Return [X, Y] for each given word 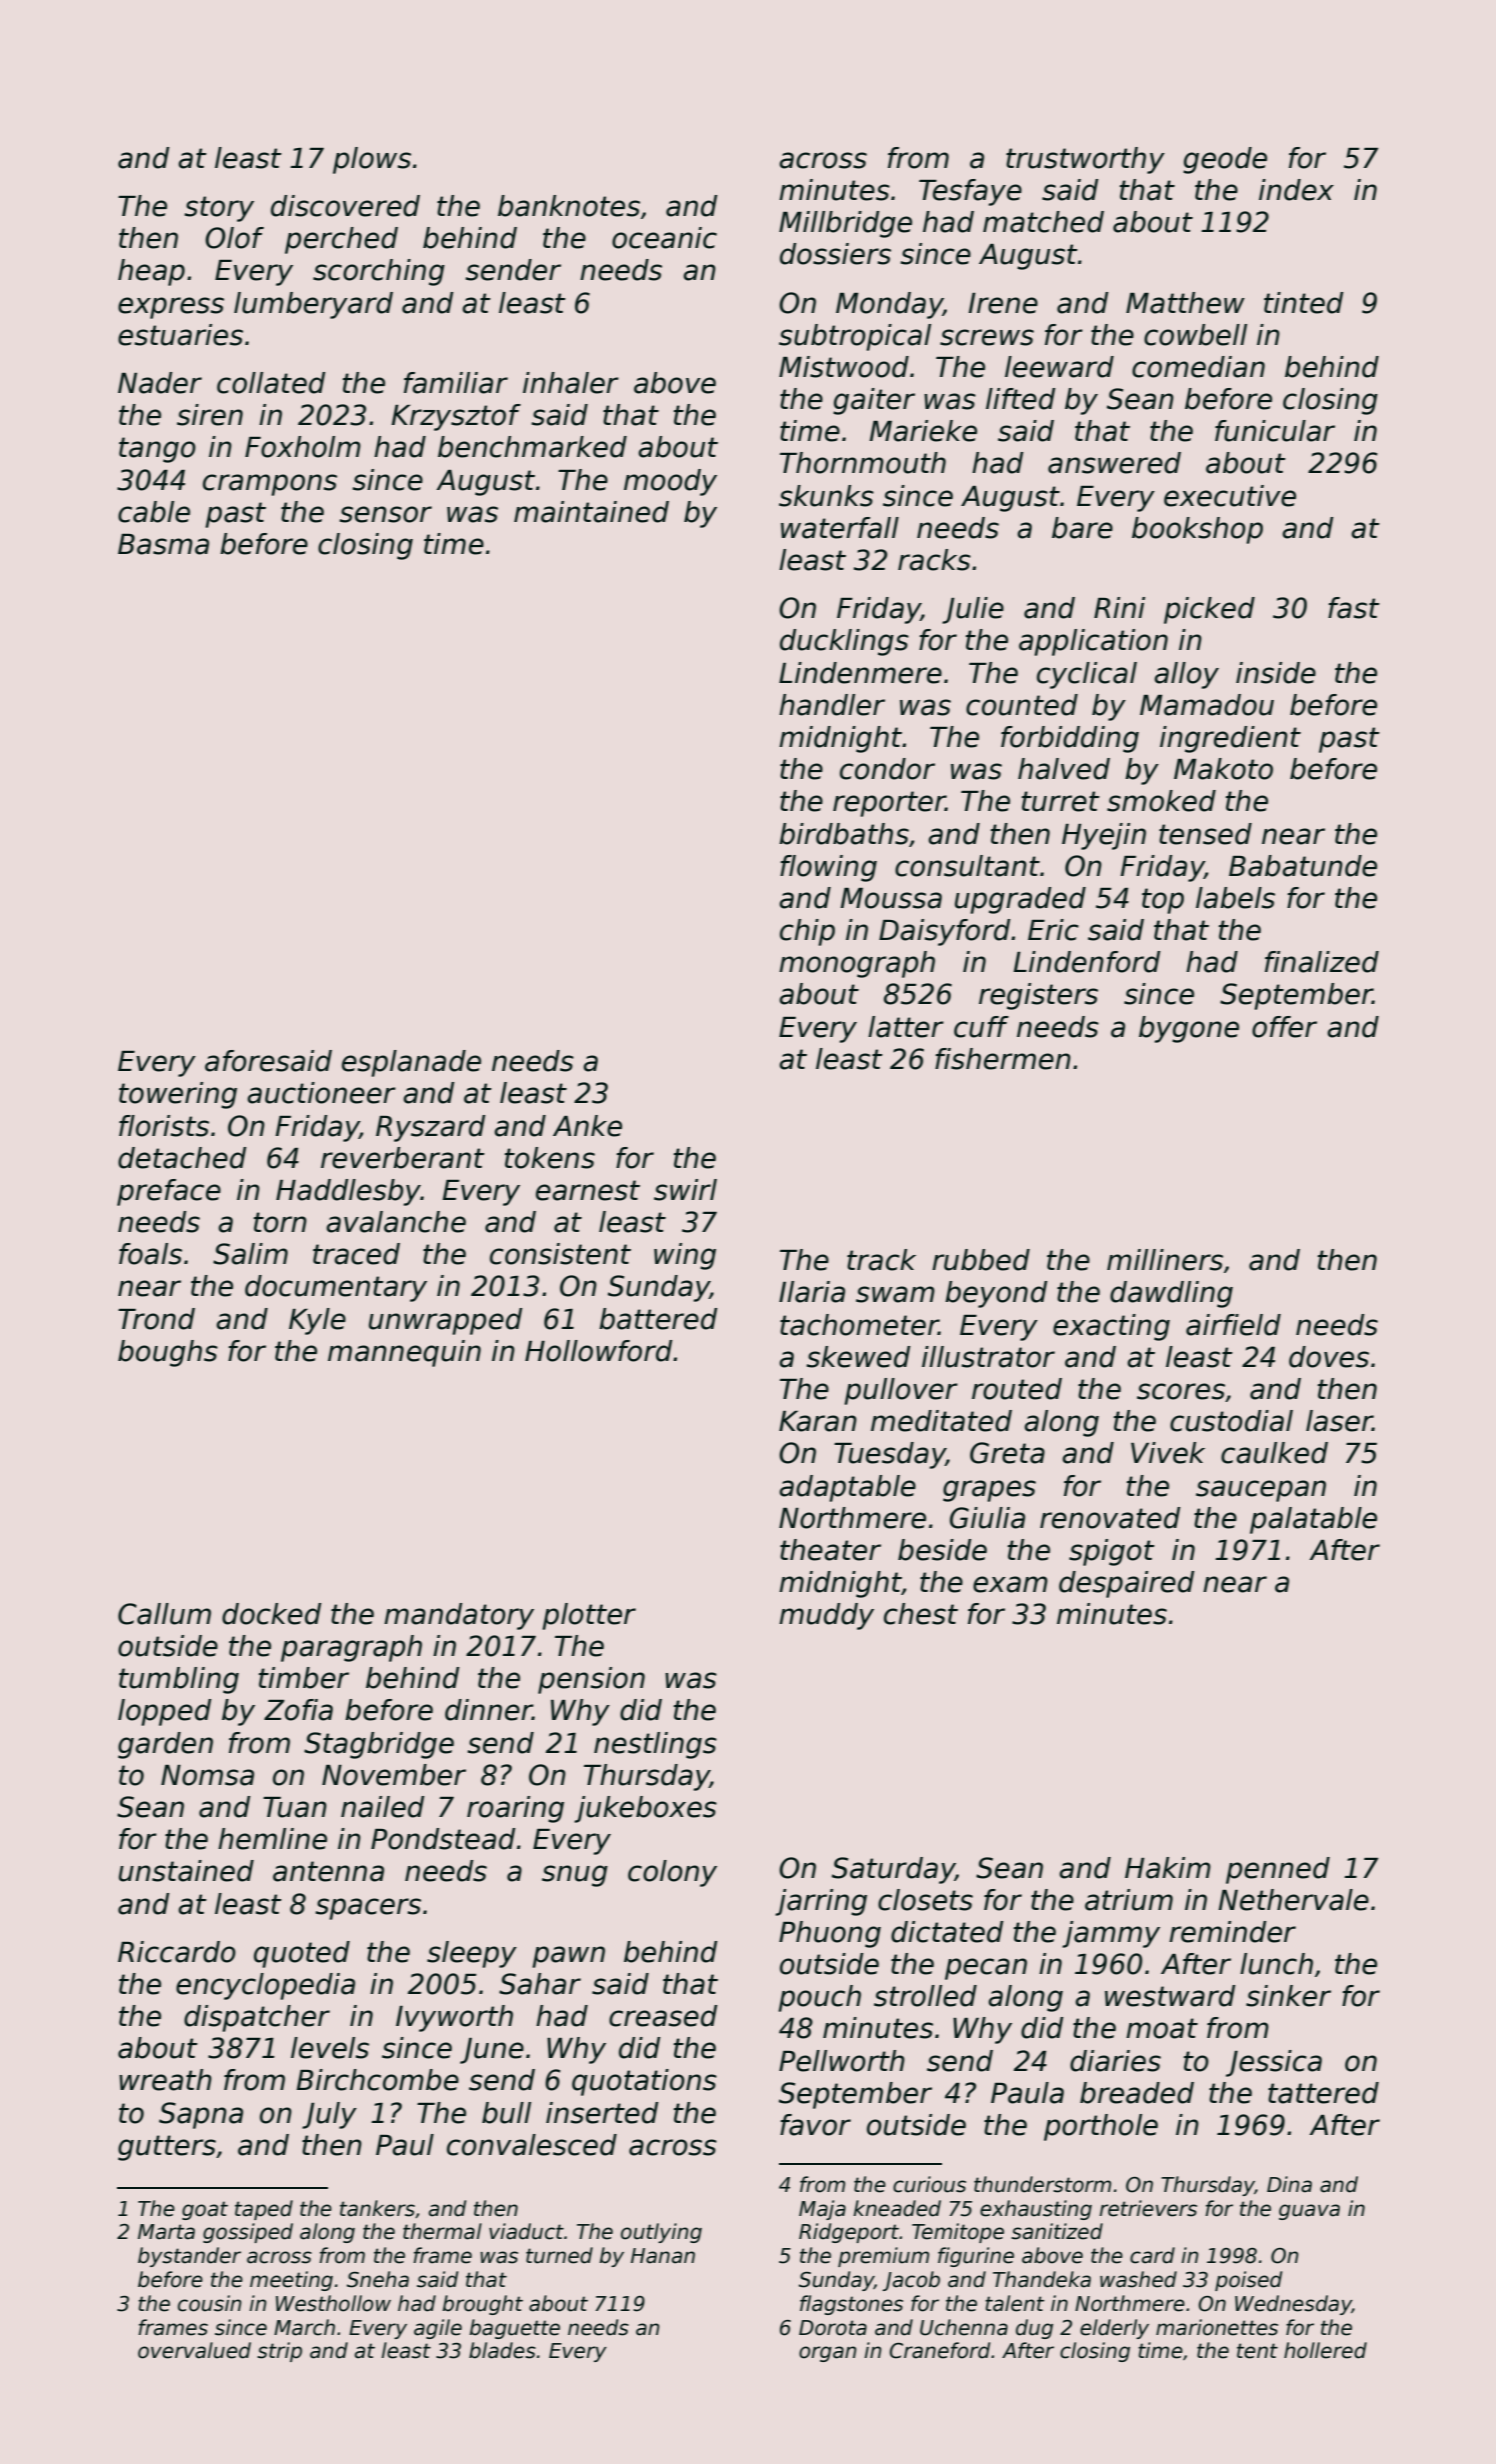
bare [1082, 528]
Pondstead [443, 1839]
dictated [947, 1932]
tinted [1303, 303]
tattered [1323, 2093]
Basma [163, 544]
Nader [160, 383]
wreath [165, 2080]
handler [832, 705]
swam [895, 1294]
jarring [821, 1902]
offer [1284, 1027]
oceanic [664, 238]
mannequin [404, 1353]
